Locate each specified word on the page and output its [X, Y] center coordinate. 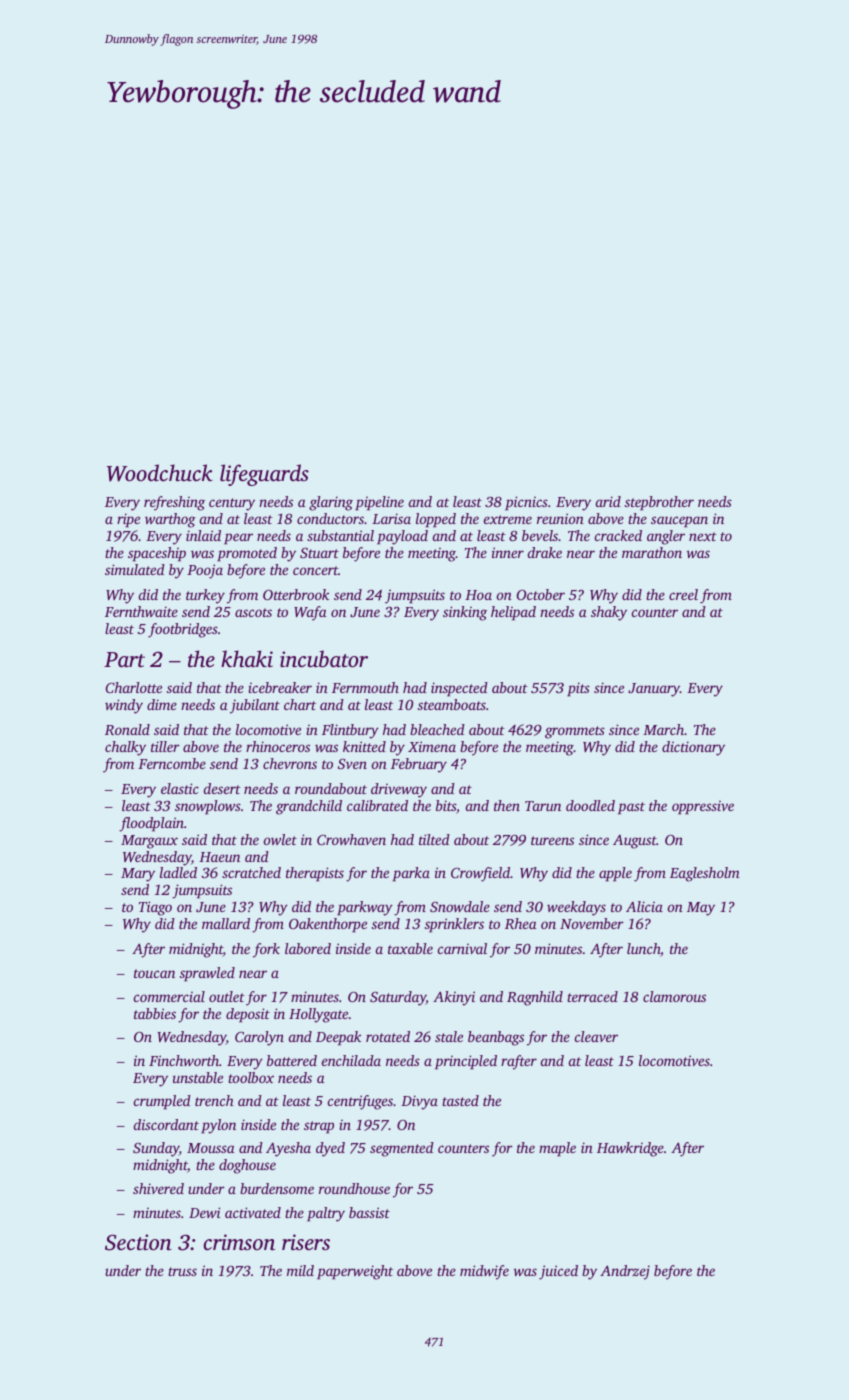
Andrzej [625, 1272]
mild [300, 1270]
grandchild [309, 807]
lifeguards [264, 475]
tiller [165, 746]
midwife [484, 1272]
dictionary [693, 748]
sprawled [207, 974]
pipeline [379, 503]
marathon [652, 552]
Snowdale [460, 906]
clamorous [674, 996]
